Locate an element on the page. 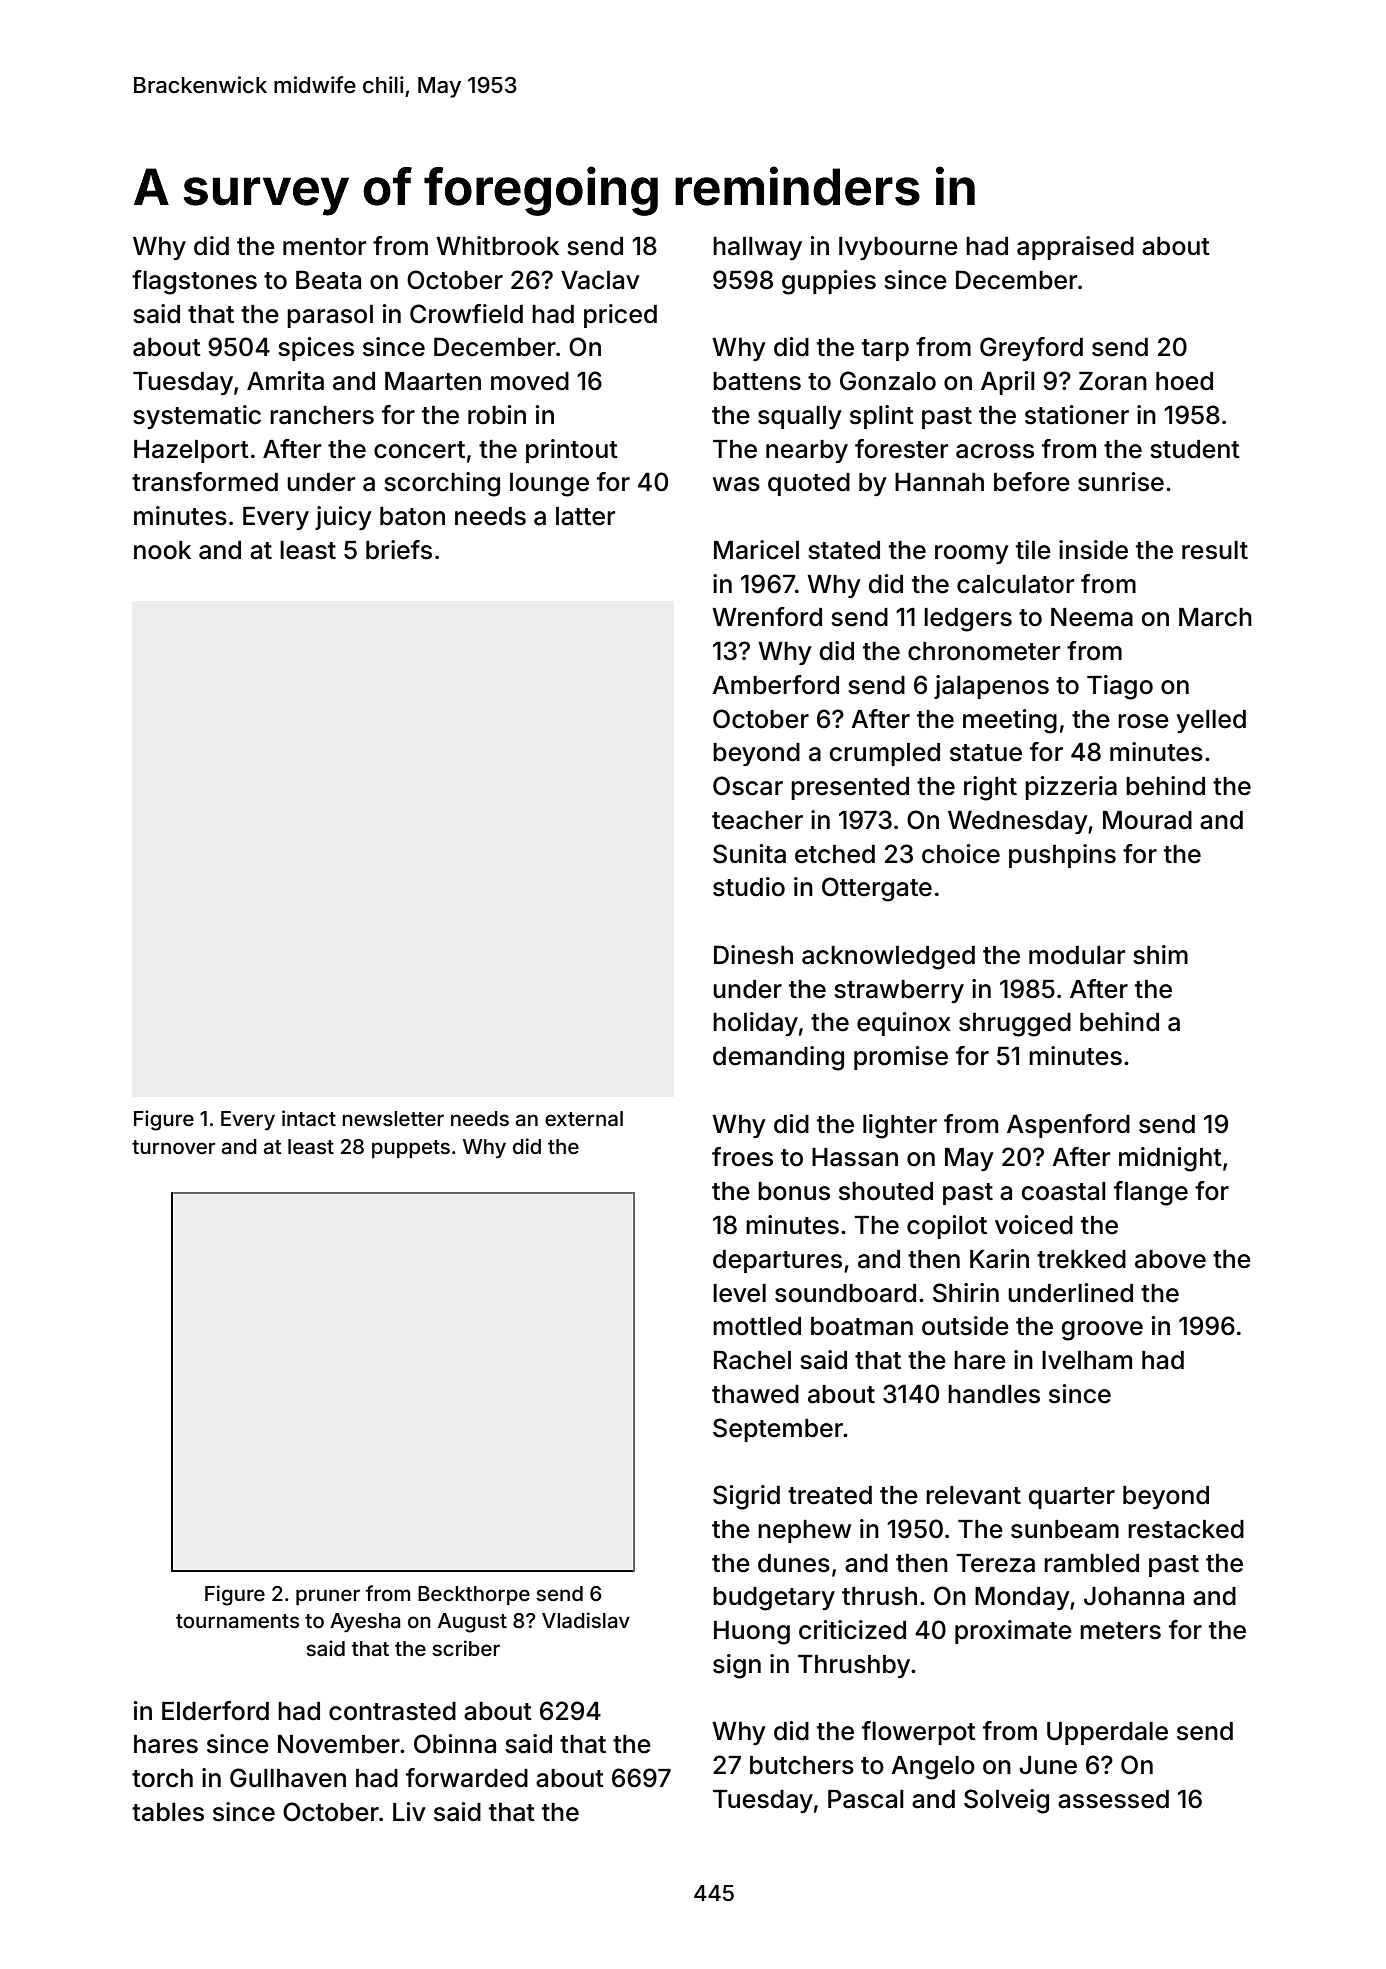  Mourad is located at coordinates (1147, 820).
